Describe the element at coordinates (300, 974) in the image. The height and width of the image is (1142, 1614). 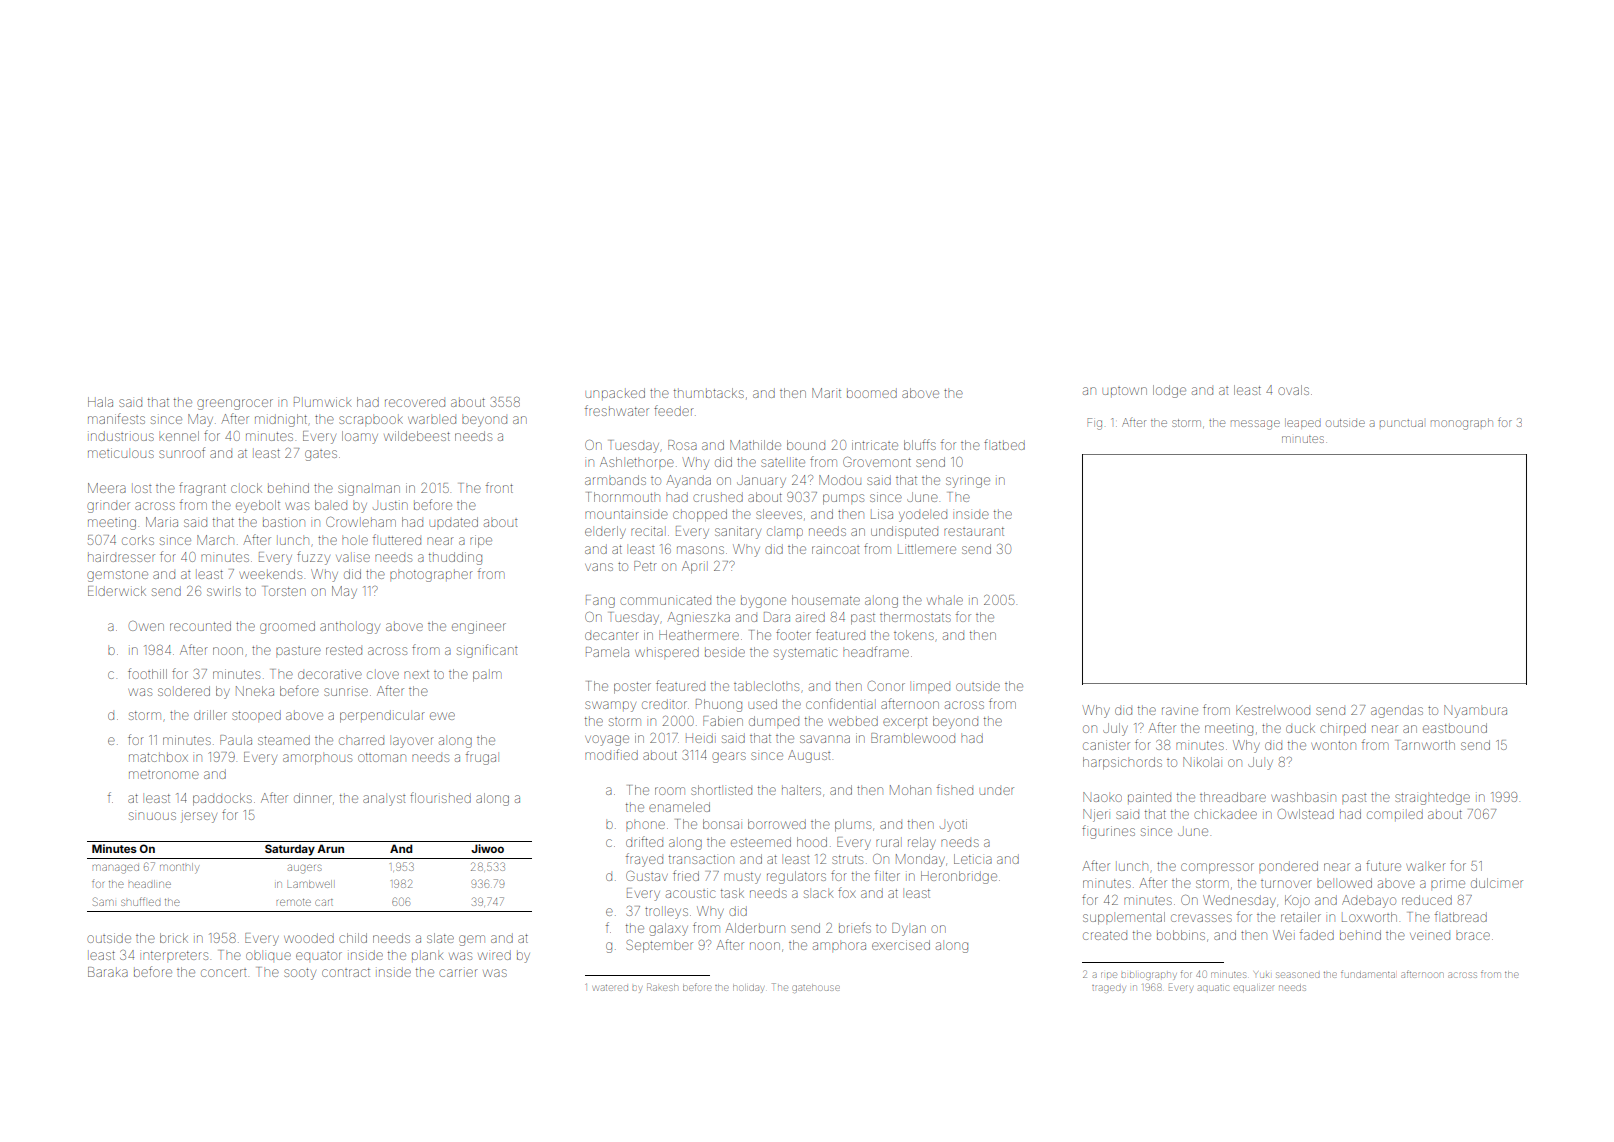
I see `sooty` at that location.
